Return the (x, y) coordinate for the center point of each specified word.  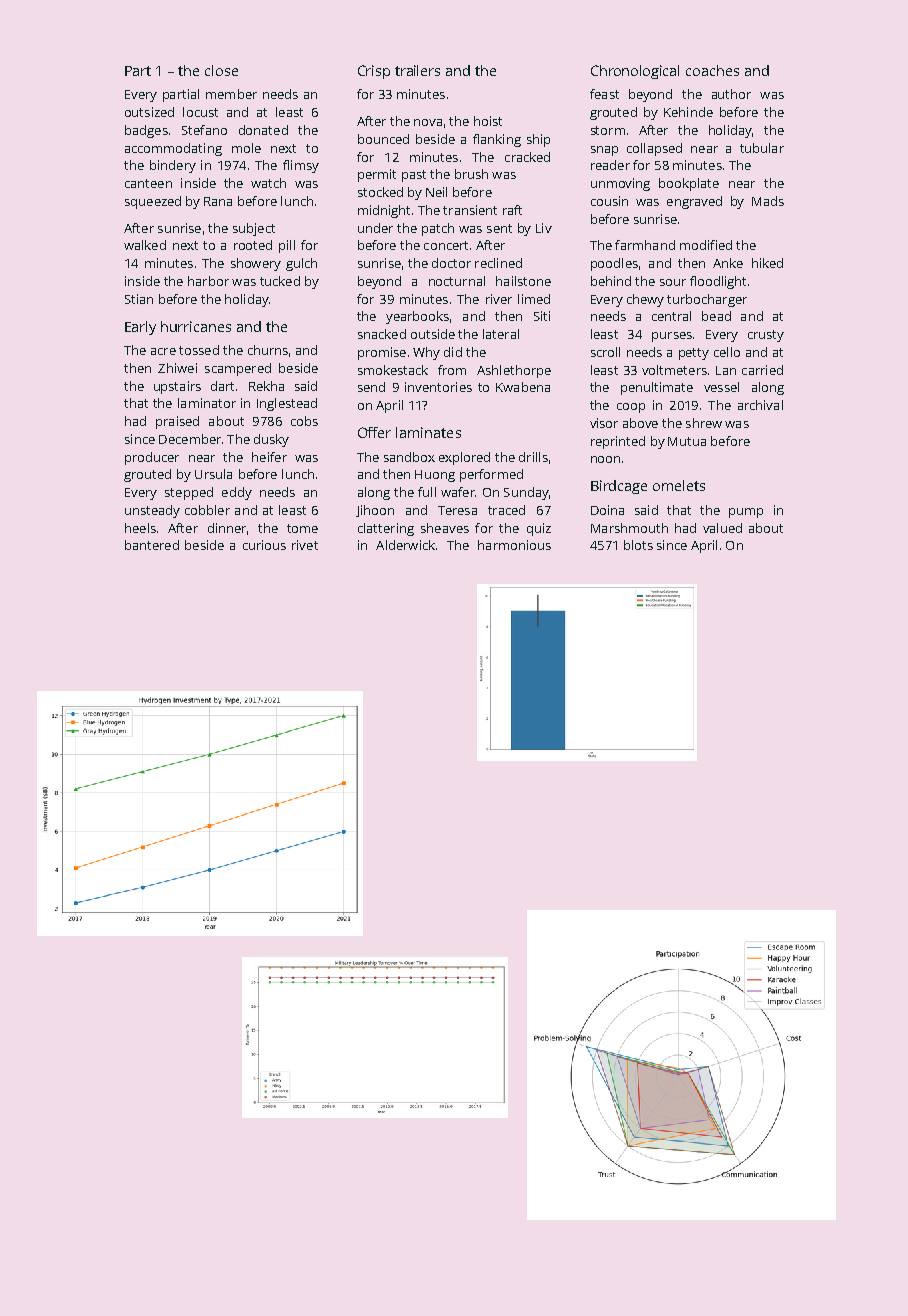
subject (254, 229)
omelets (679, 485)
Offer (374, 432)
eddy (237, 493)
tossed (199, 350)
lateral (501, 334)
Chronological (635, 72)
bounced (383, 139)
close (221, 70)
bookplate (689, 184)
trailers (417, 70)
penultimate (657, 388)
